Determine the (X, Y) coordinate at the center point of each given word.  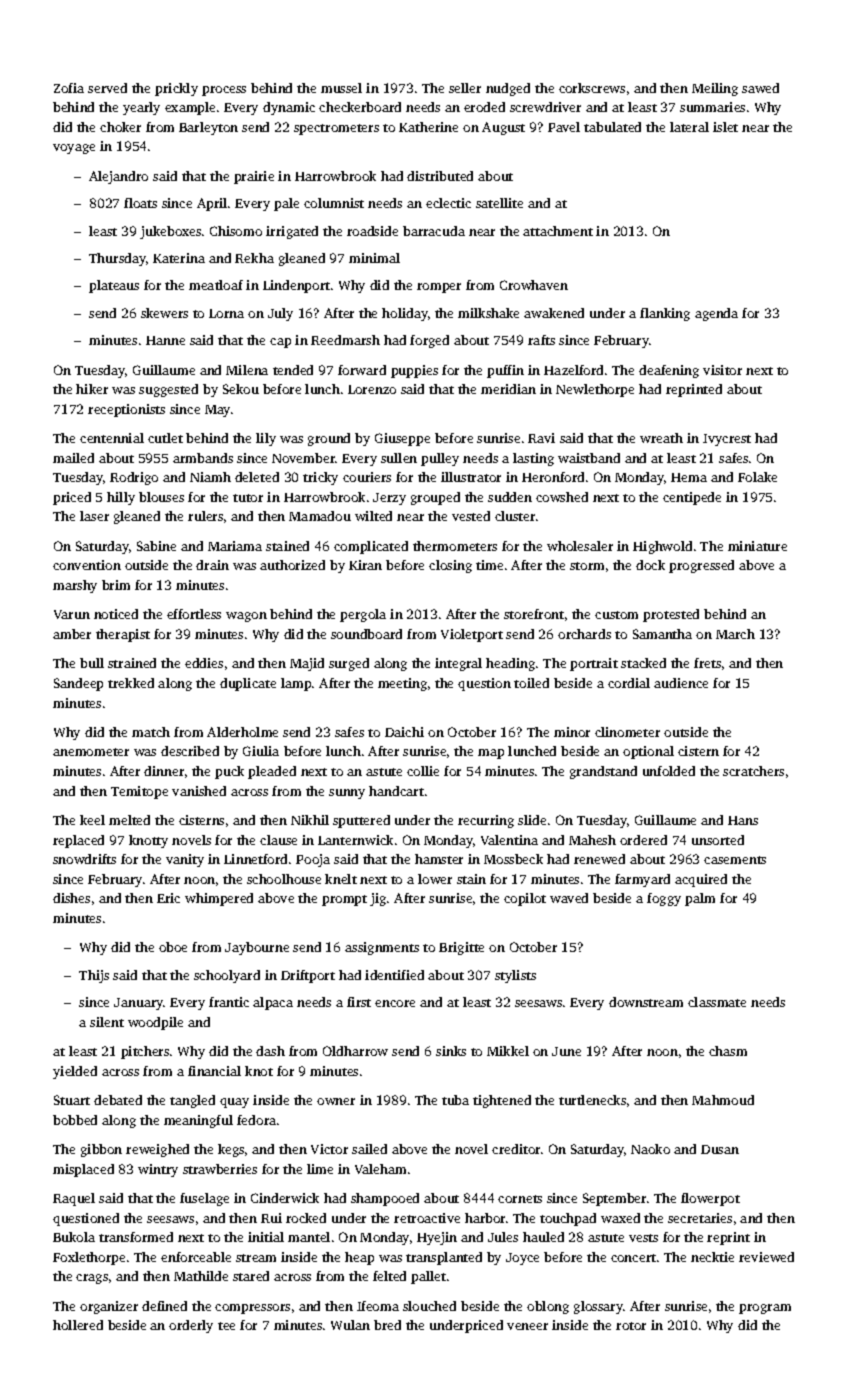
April (212, 204)
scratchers (753, 771)
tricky (320, 478)
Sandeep (78, 684)
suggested (168, 390)
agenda (716, 314)
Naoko (650, 1149)
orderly (191, 1326)
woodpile (155, 1023)
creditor (516, 1149)
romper (439, 288)
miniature (757, 546)
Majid (307, 664)
